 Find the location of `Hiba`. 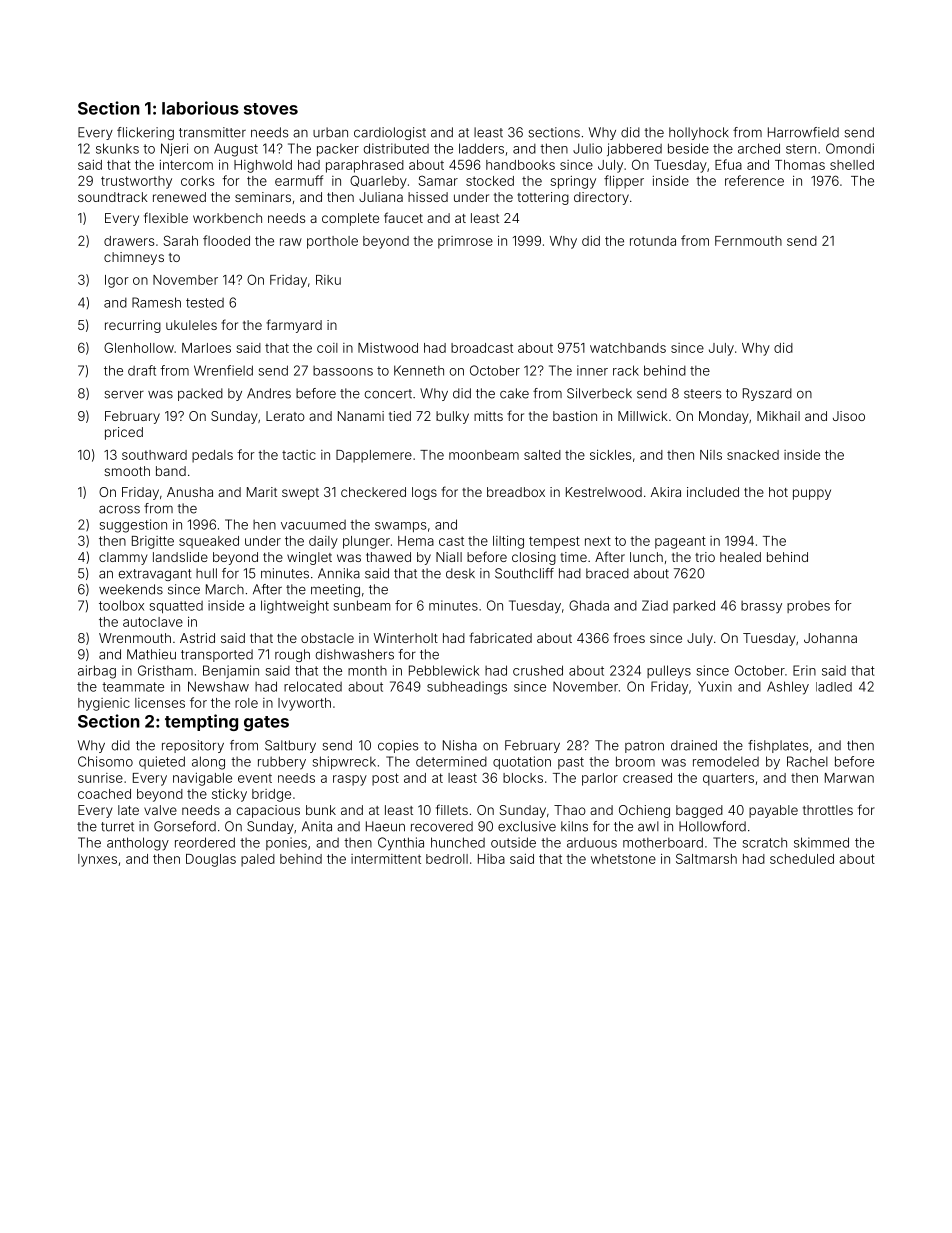

Hiba is located at coordinates (491, 859).
